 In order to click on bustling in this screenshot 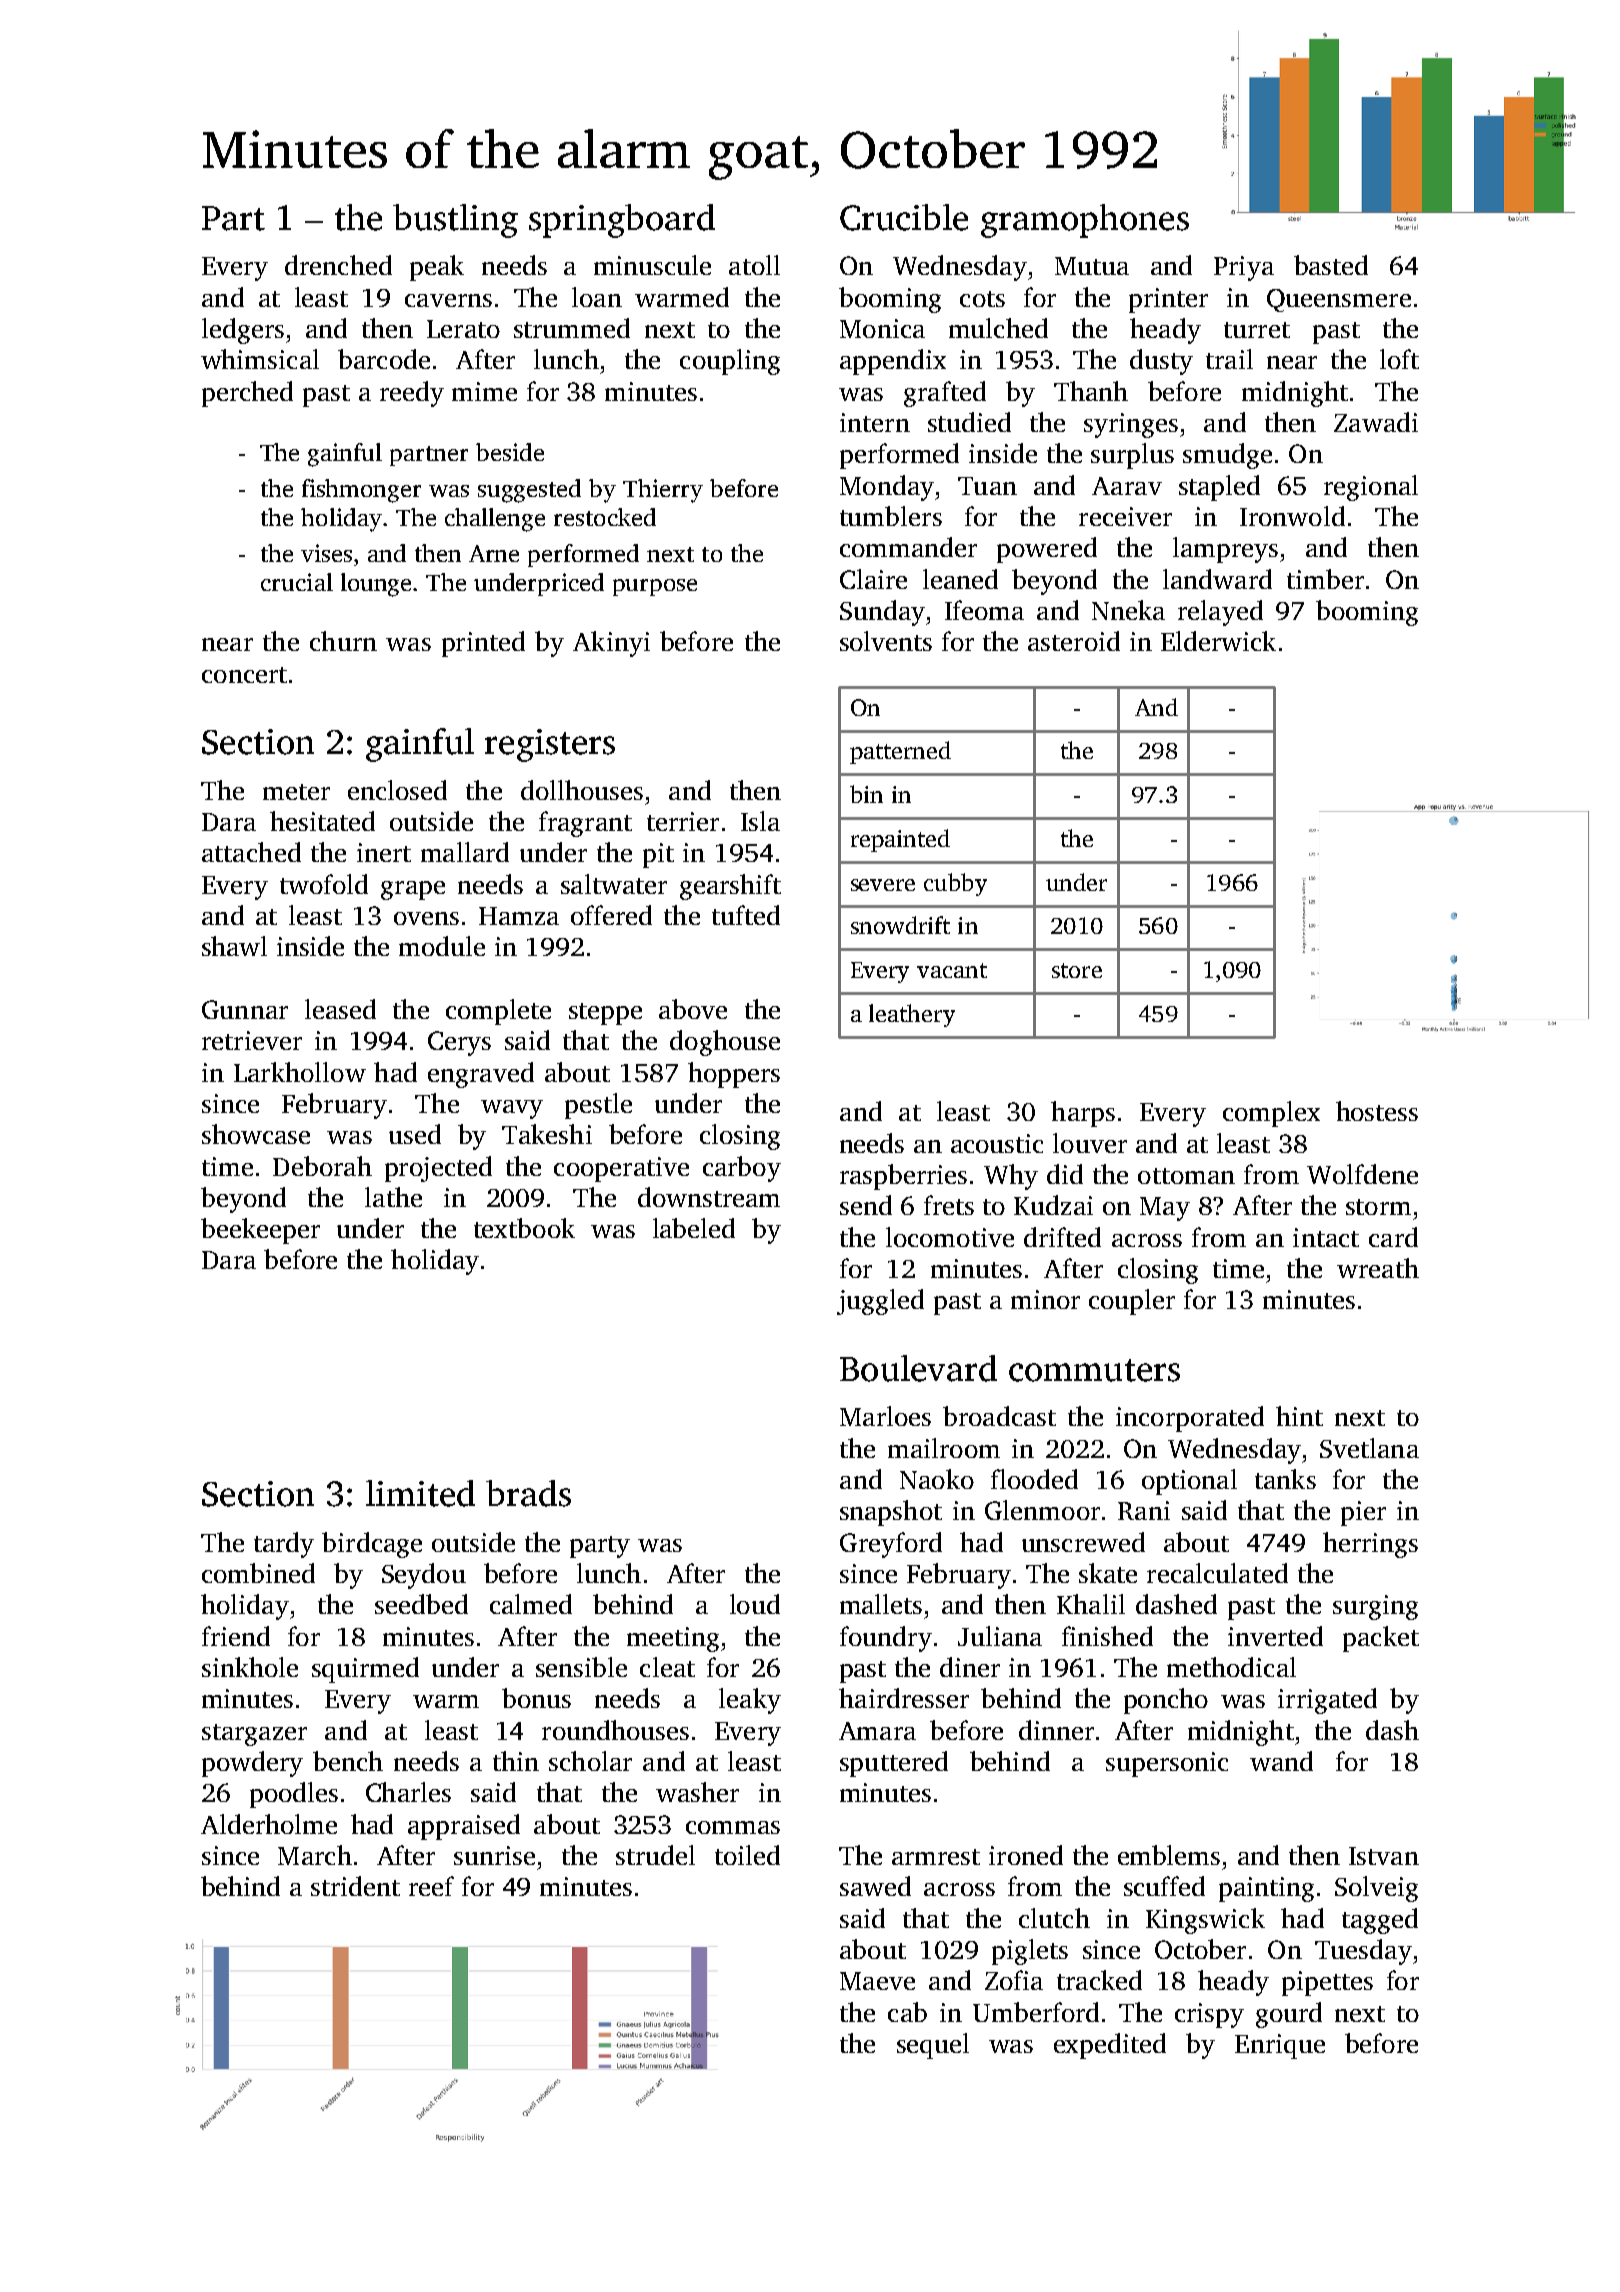, I will do `click(455, 221)`.
